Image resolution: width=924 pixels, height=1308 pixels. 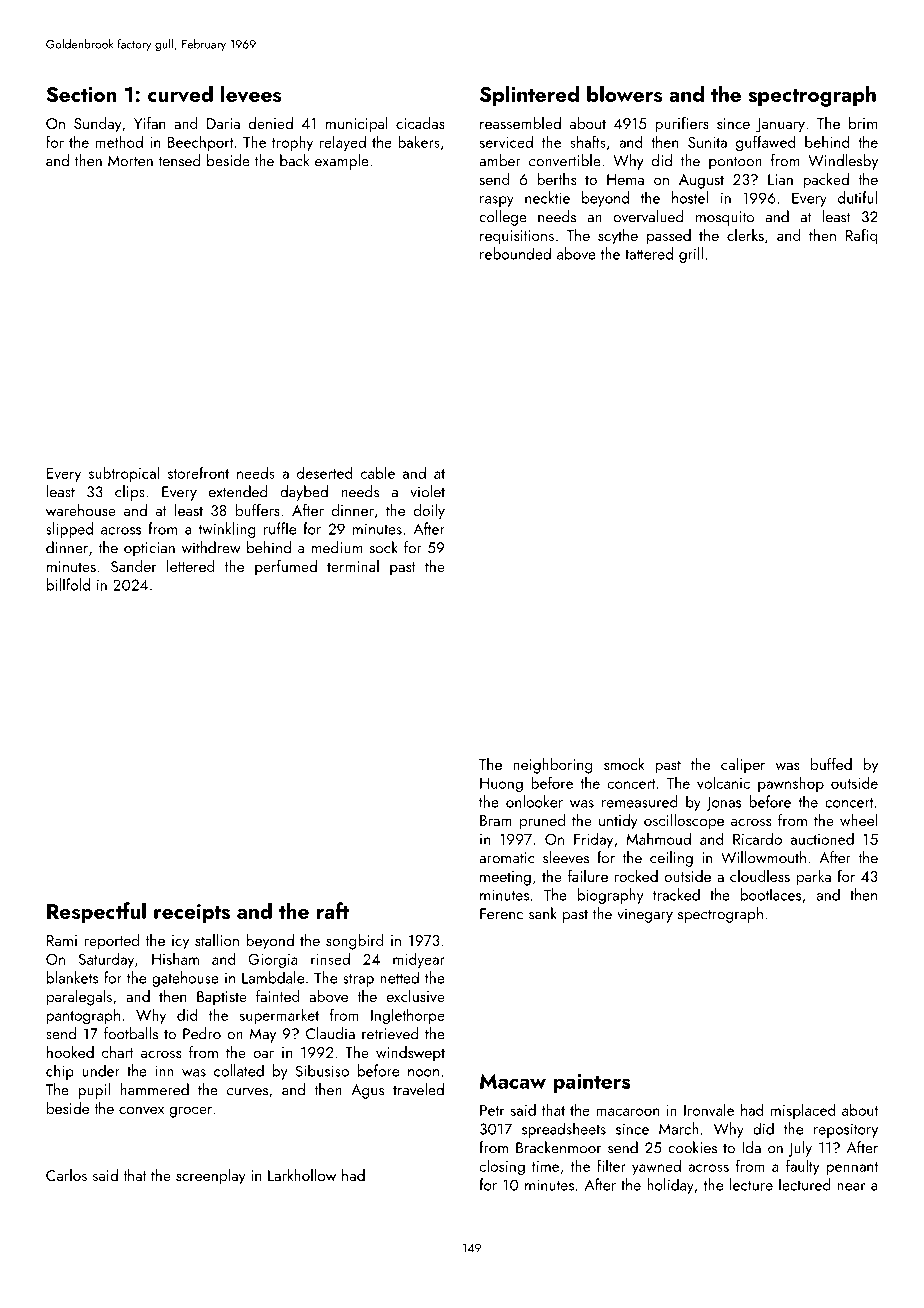 What do you see at coordinates (701, 181) in the screenshot?
I see `August` at bounding box center [701, 181].
